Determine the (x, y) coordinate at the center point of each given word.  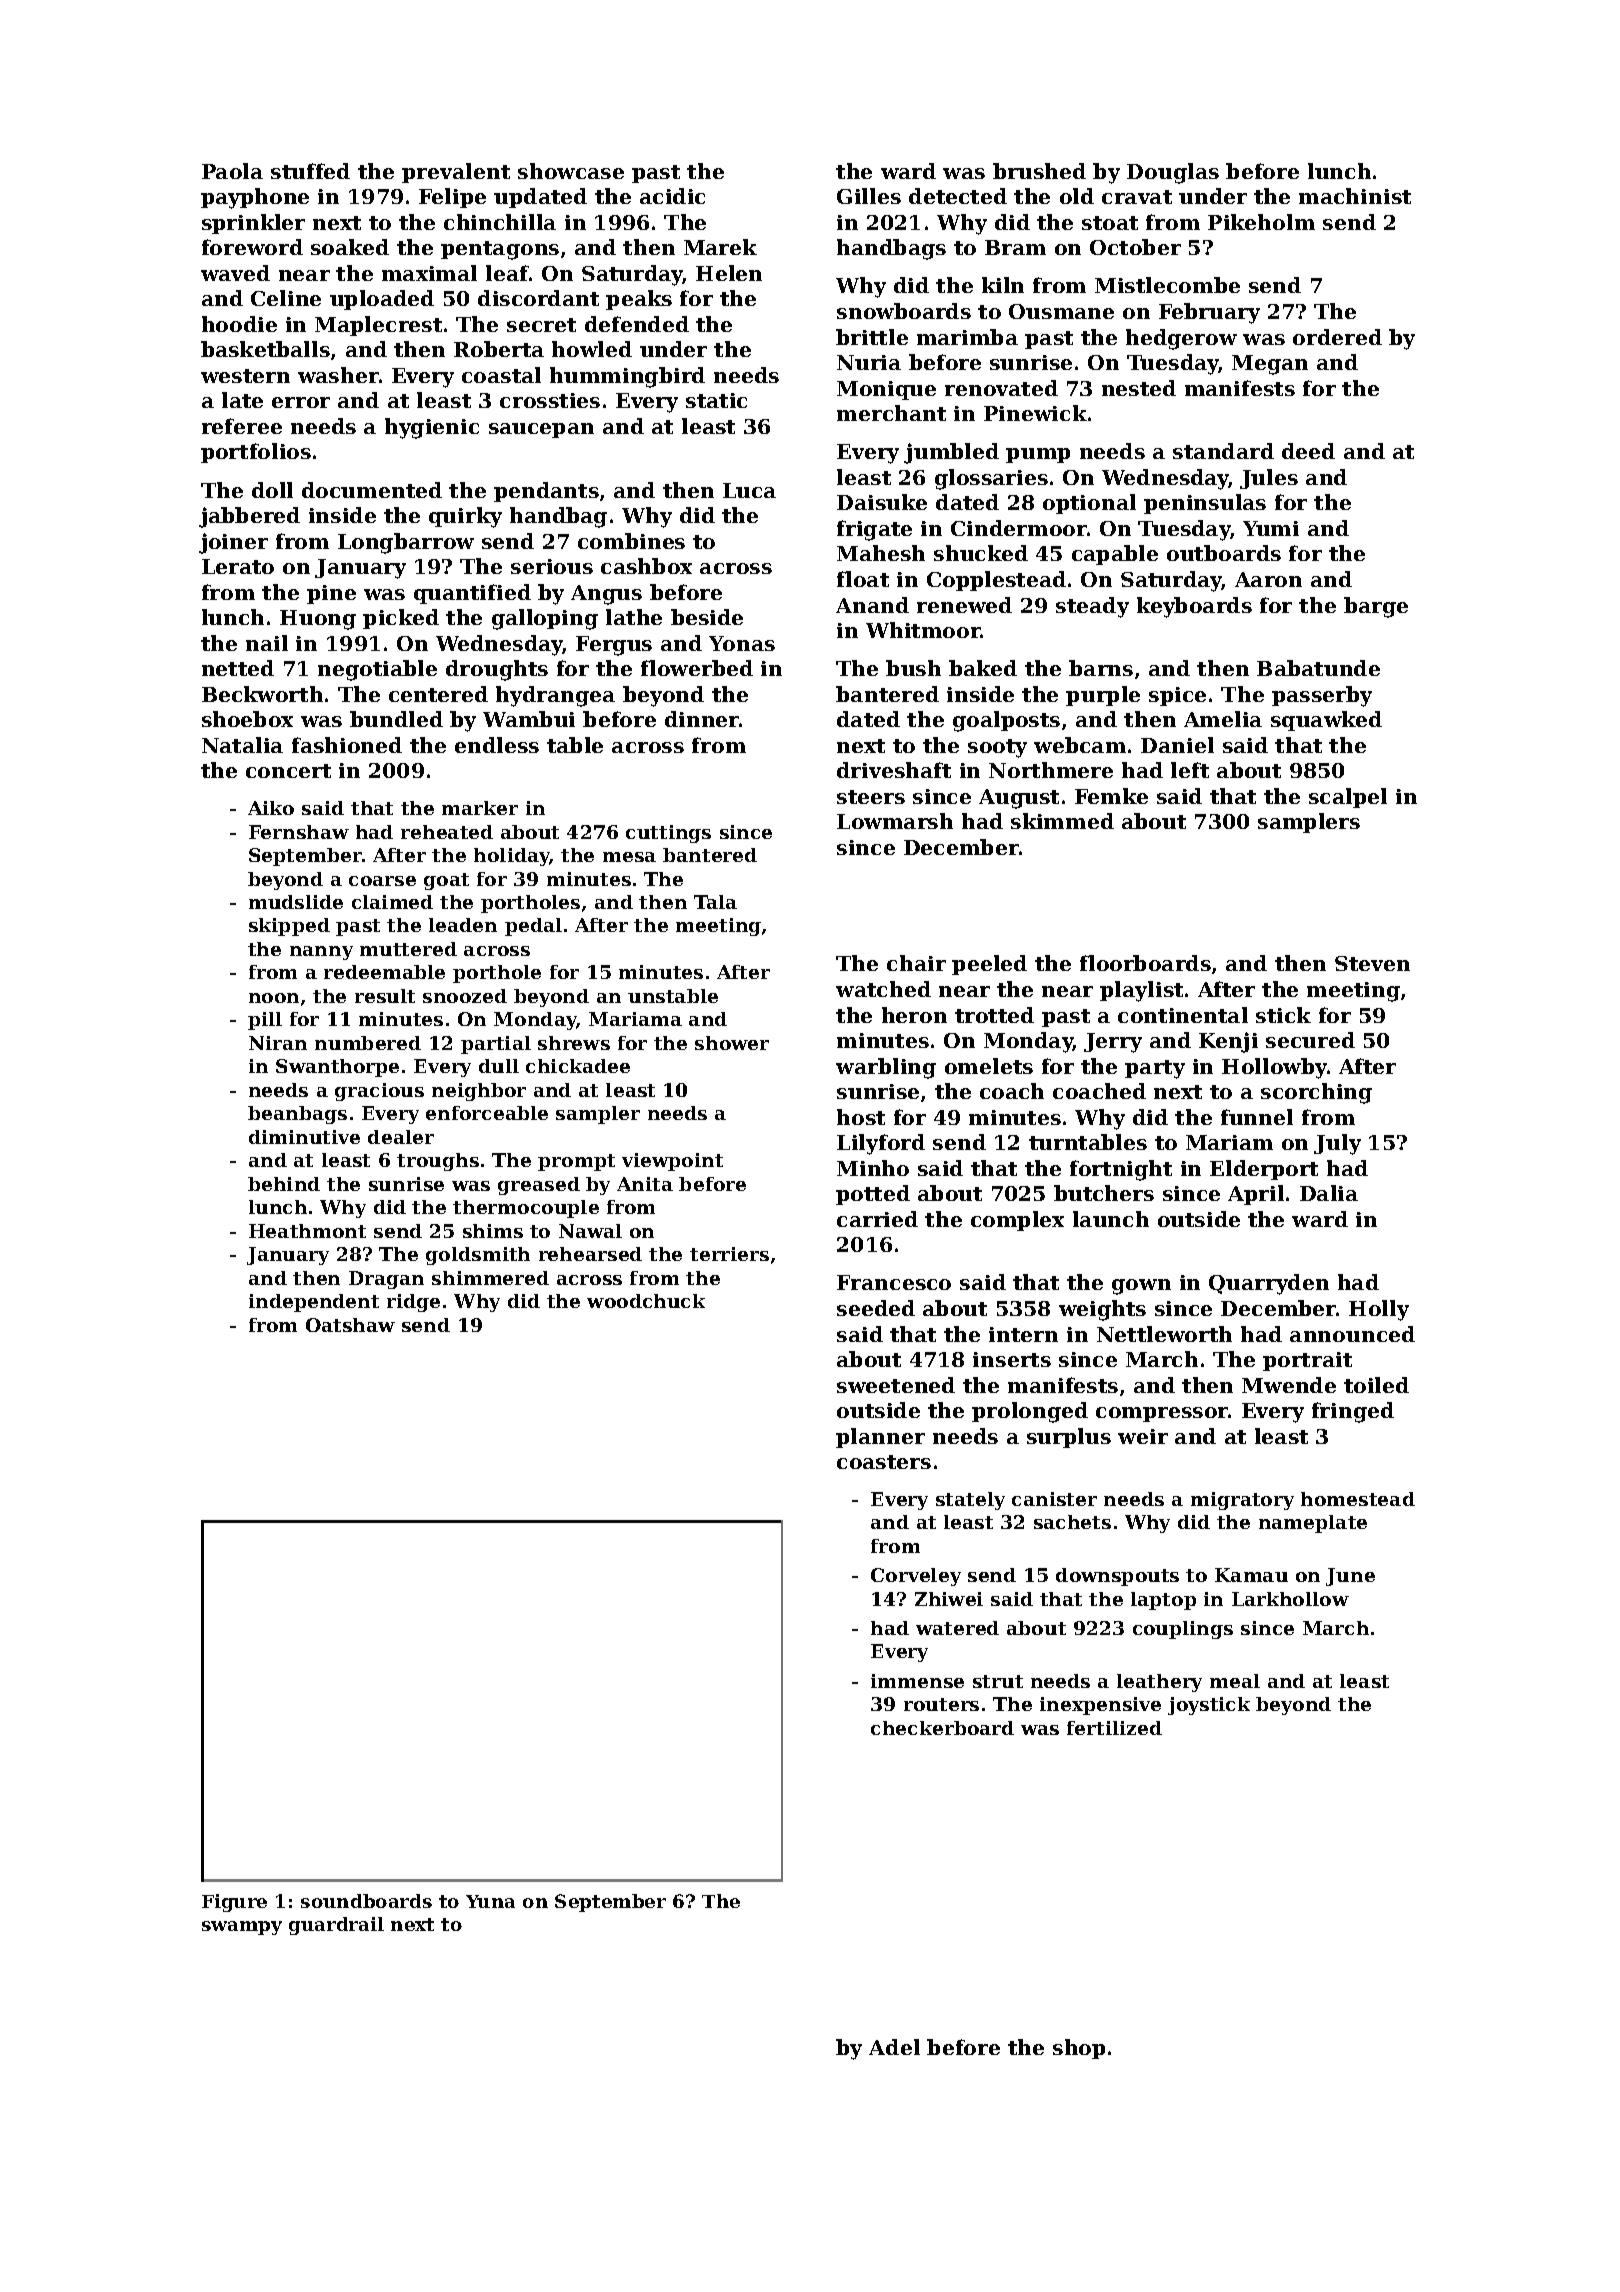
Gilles (869, 196)
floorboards (1145, 963)
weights (1102, 1310)
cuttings (668, 834)
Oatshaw (350, 1325)
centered (438, 694)
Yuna (490, 1901)
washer (338, 375)
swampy (242, 1928)
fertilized (1114, 1728)
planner (880, 1438)
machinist (1355, 196)
